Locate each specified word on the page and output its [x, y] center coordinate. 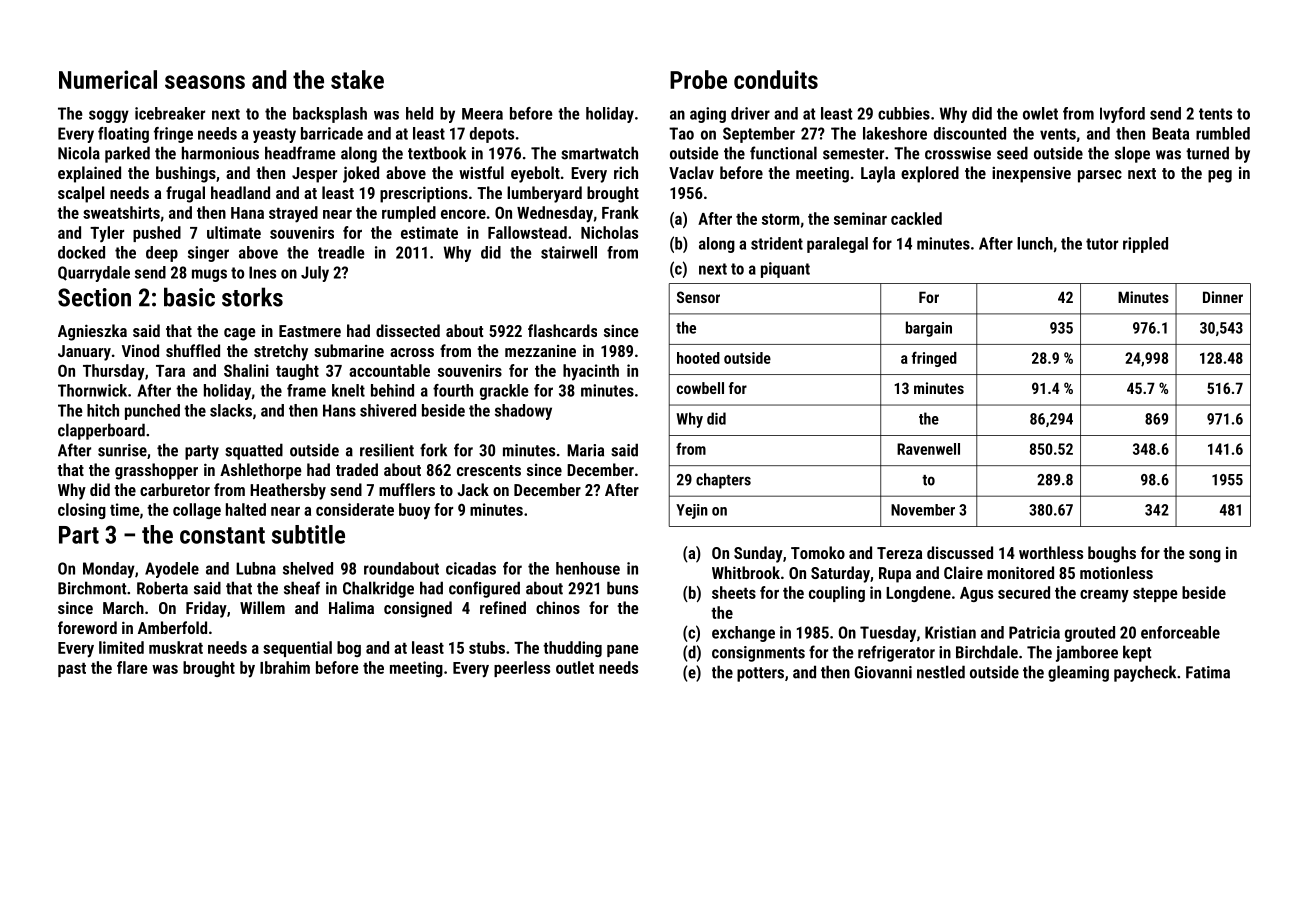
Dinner [1223, 297]
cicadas [471, 568]
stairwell [569, 252]
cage [240, 334]
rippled [1145, 245]
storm [781, 219]
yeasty [274, 135]
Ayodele [172, 570]
